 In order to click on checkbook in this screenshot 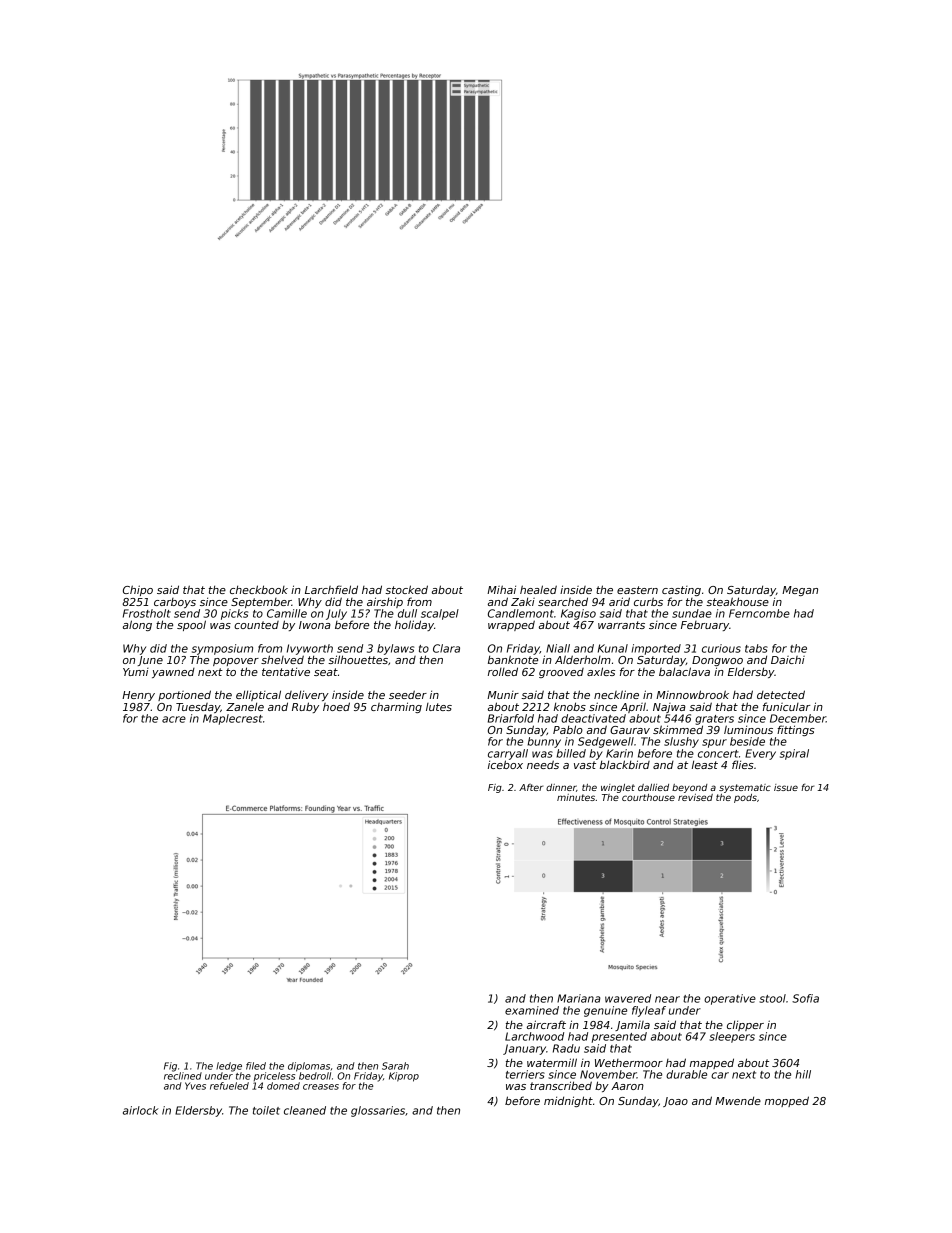, I will do `click(259, 589)`.
